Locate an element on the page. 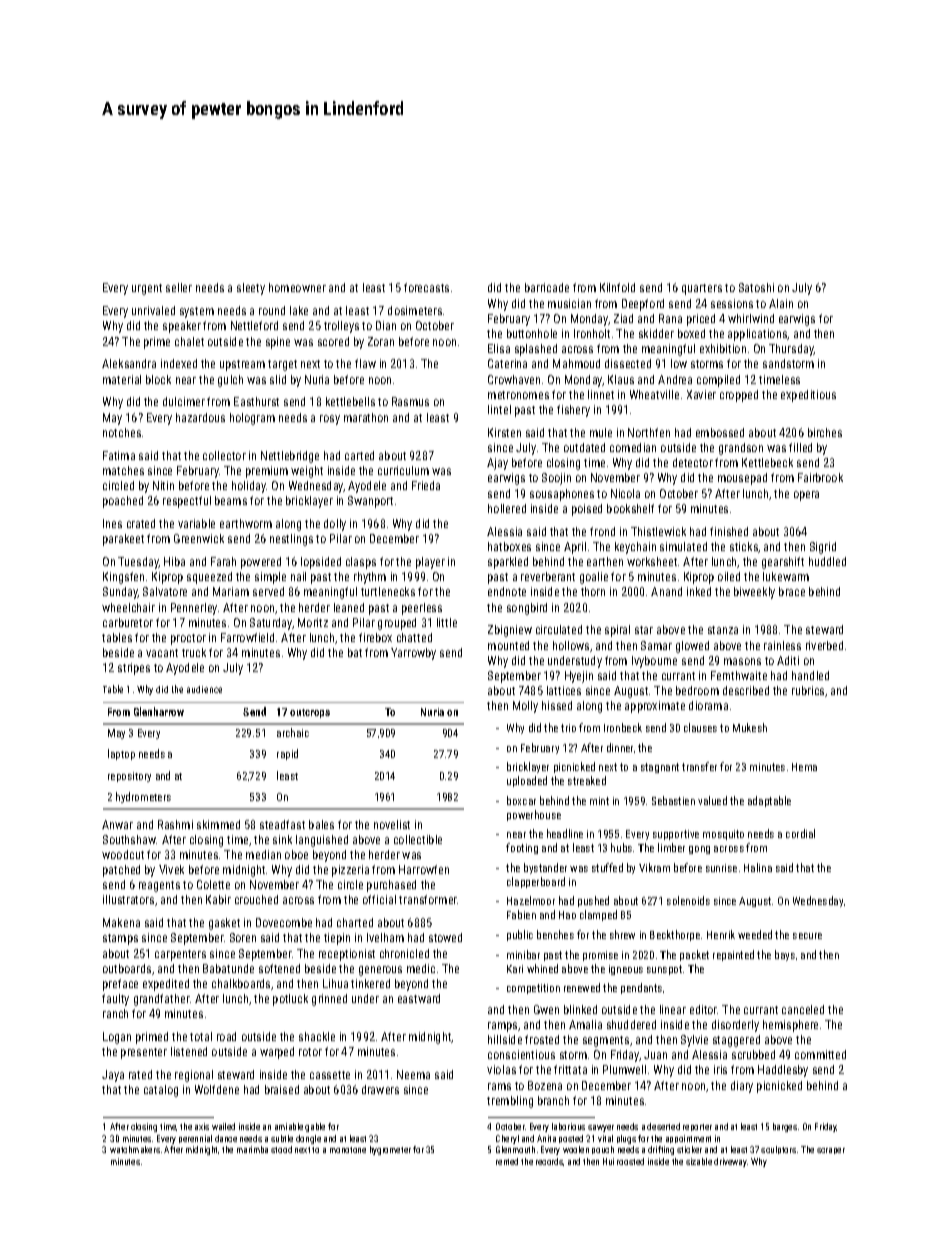  Mariam is located at coordinates (231, 591).
